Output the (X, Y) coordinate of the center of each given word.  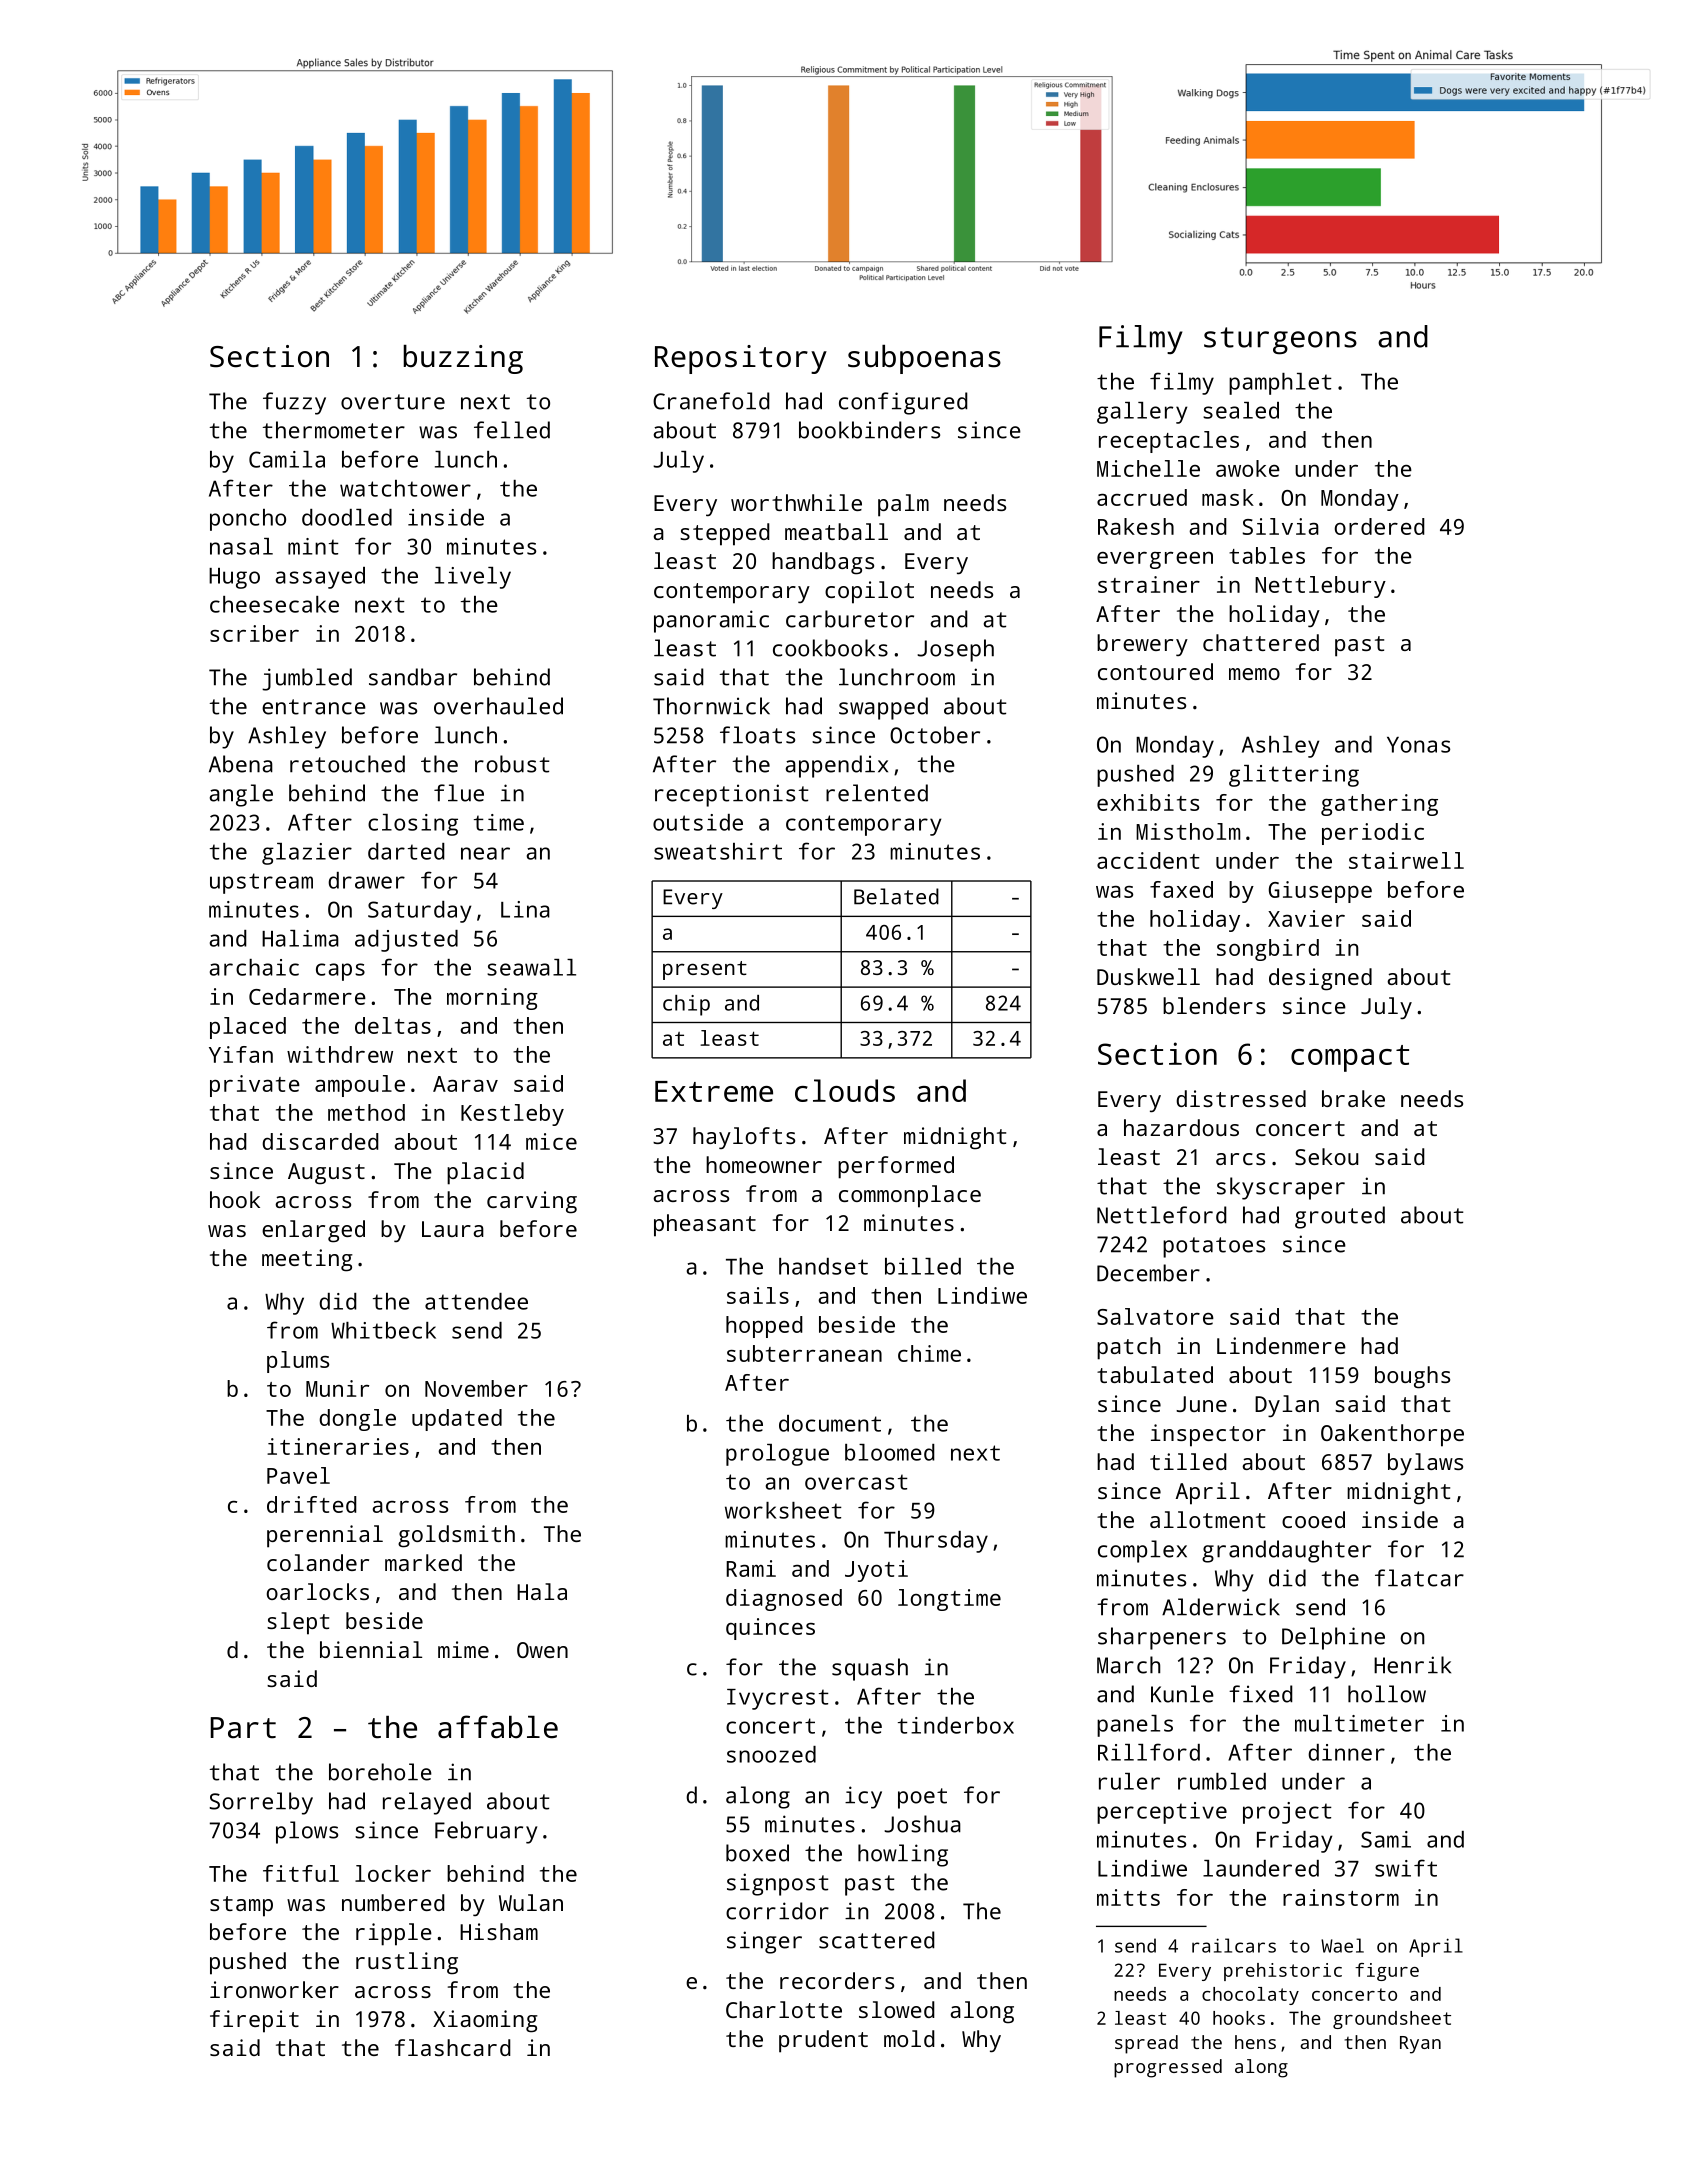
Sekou (1326, 1156)
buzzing (463, 359)
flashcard (453, 2047)
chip (686, 1005)
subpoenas (924, 359)
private (255, 1086)
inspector (1208, 1435)
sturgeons (1280, 341)
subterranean (804, 1353)
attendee (476, 1301)
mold (909, 2038)
